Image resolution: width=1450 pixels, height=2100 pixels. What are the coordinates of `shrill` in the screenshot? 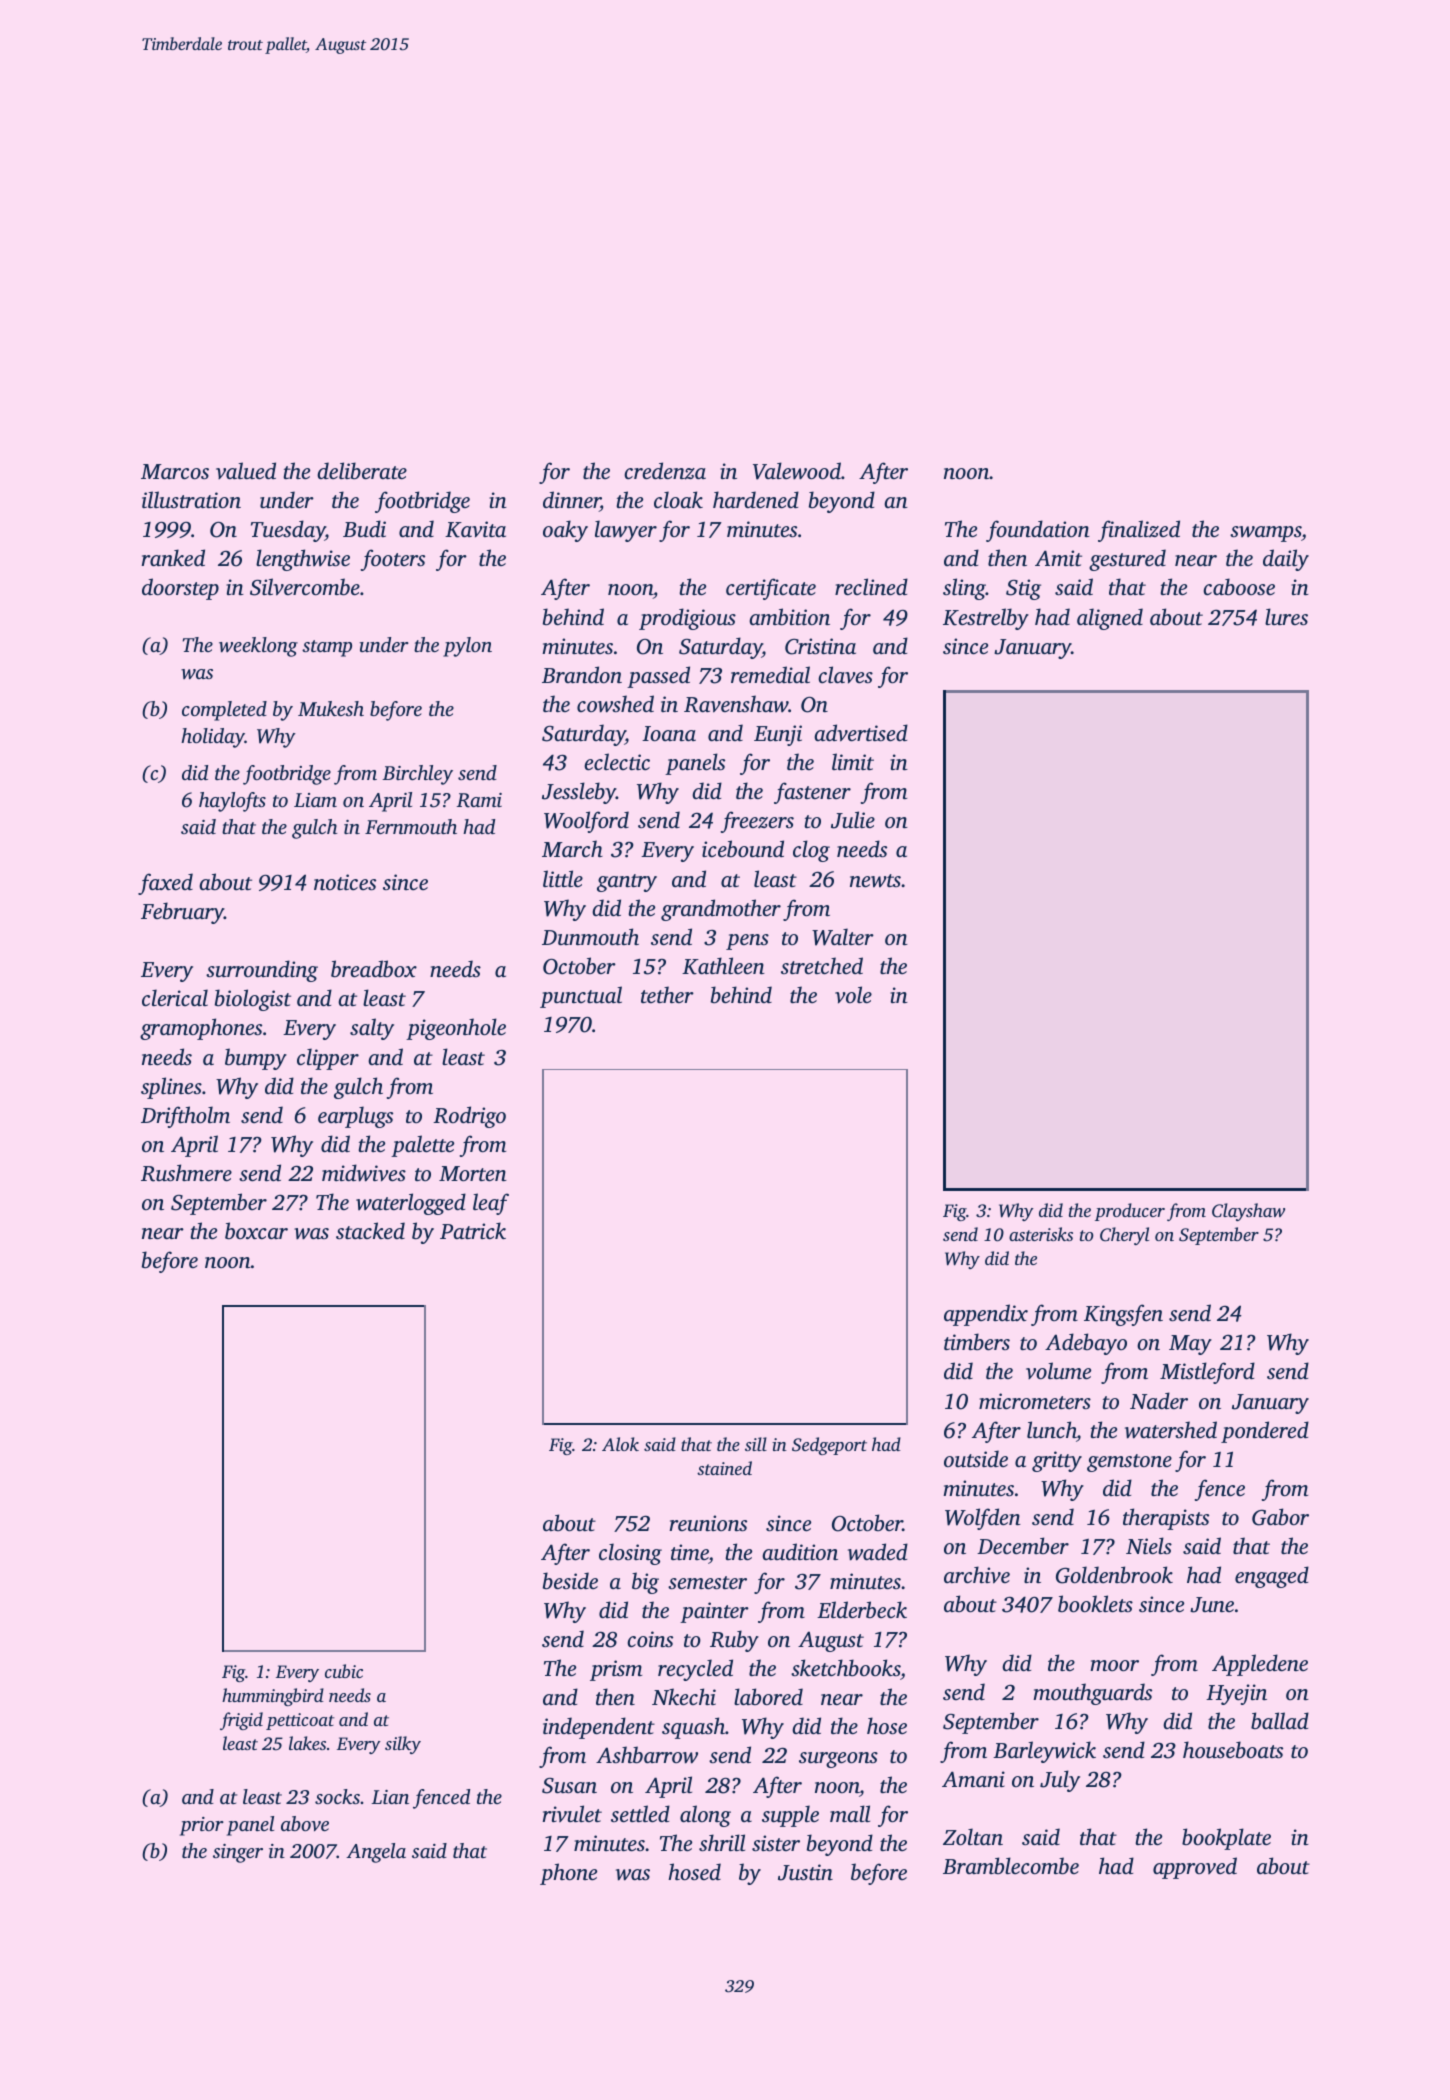 It's located at (722, 1842).
